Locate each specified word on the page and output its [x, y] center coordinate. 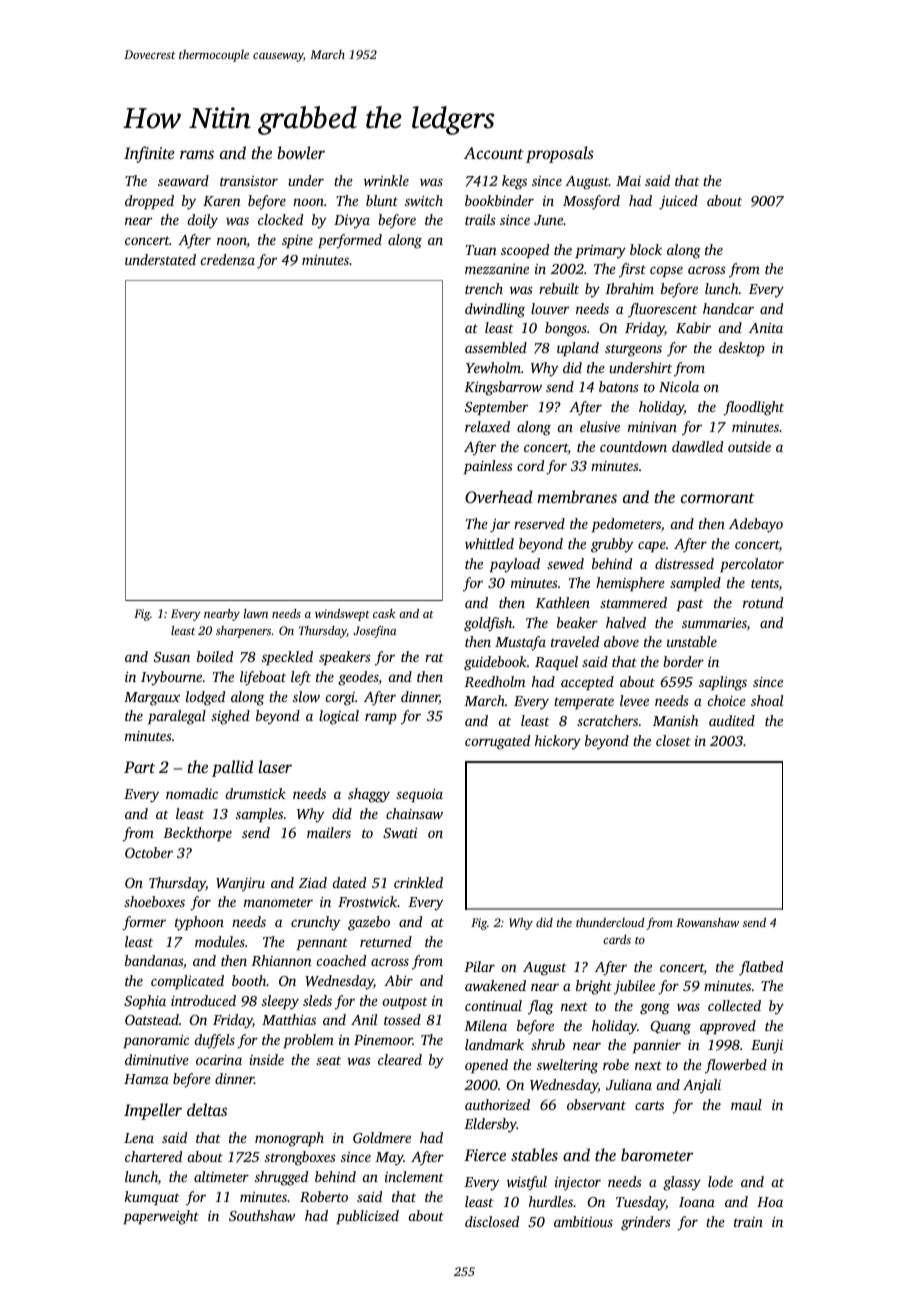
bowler [301, 152]
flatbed [761, 968]
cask [384, 613]
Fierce [485, 1155]
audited [732, 720]
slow [306, 696]
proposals [560, 154]
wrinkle [386, 180]
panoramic [156, 1041]
